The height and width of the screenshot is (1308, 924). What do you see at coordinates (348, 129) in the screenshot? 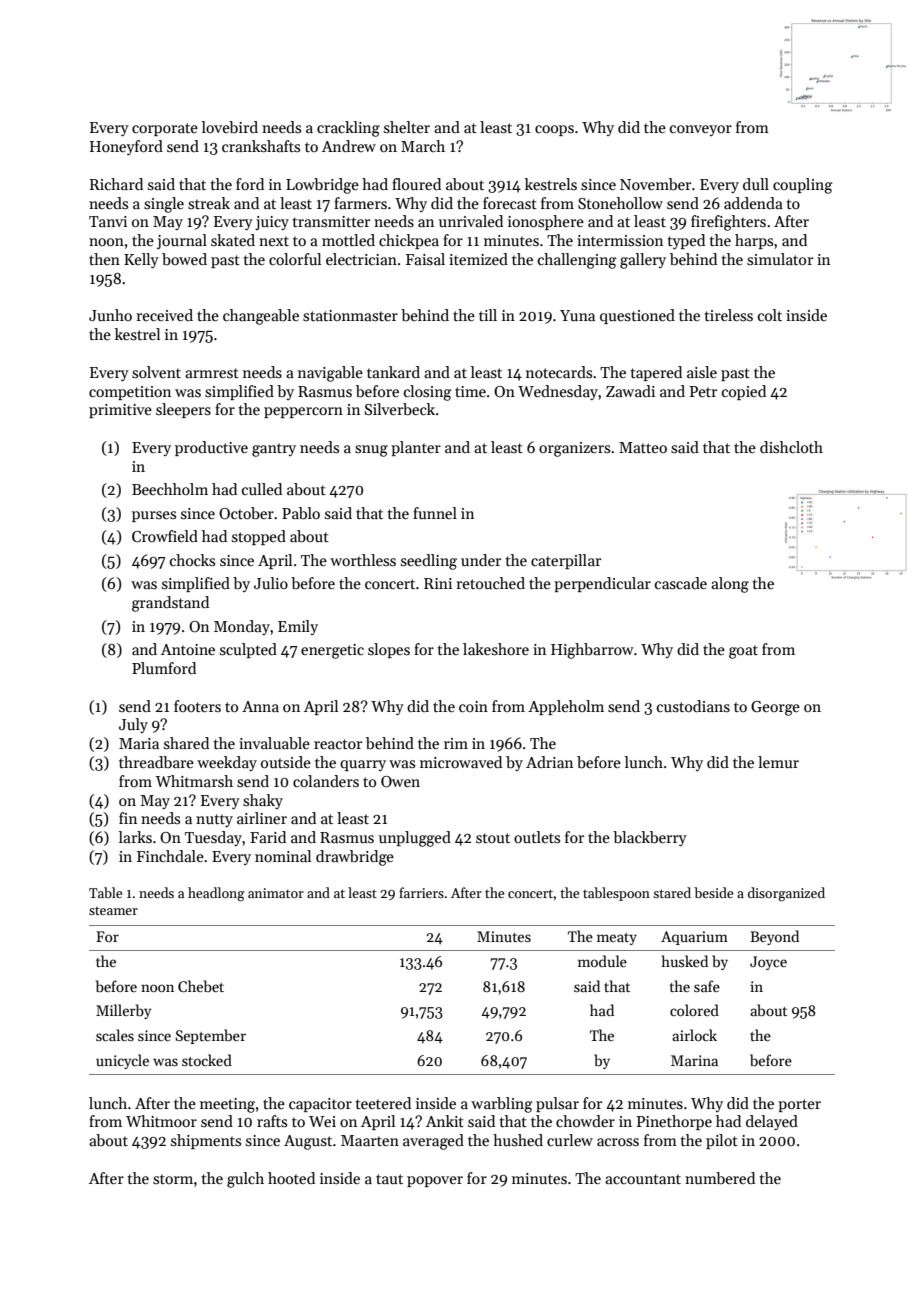
I see `crackling` at bounding box center [348, 129].
